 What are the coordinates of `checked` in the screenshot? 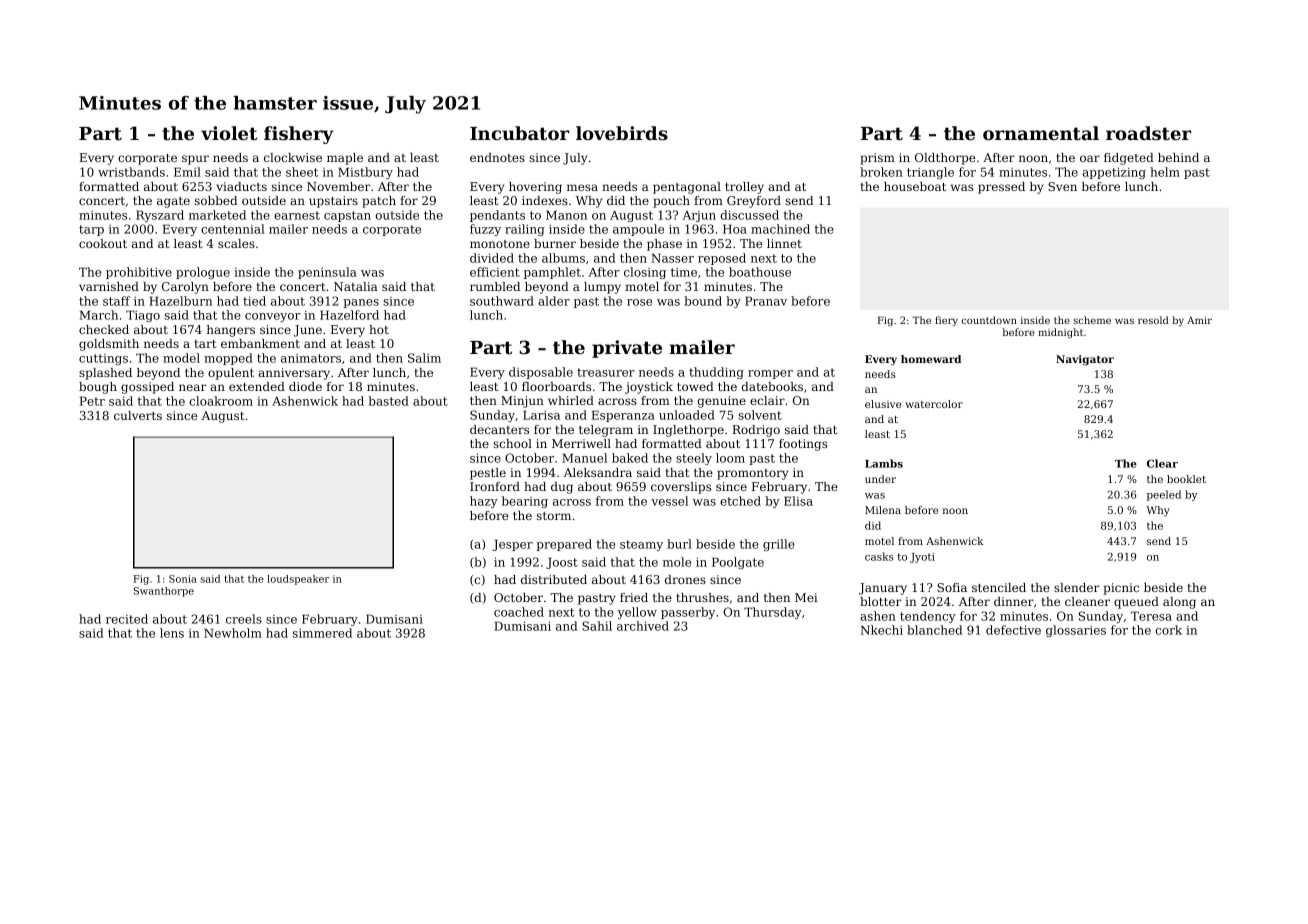 It's located at (104, 329).
